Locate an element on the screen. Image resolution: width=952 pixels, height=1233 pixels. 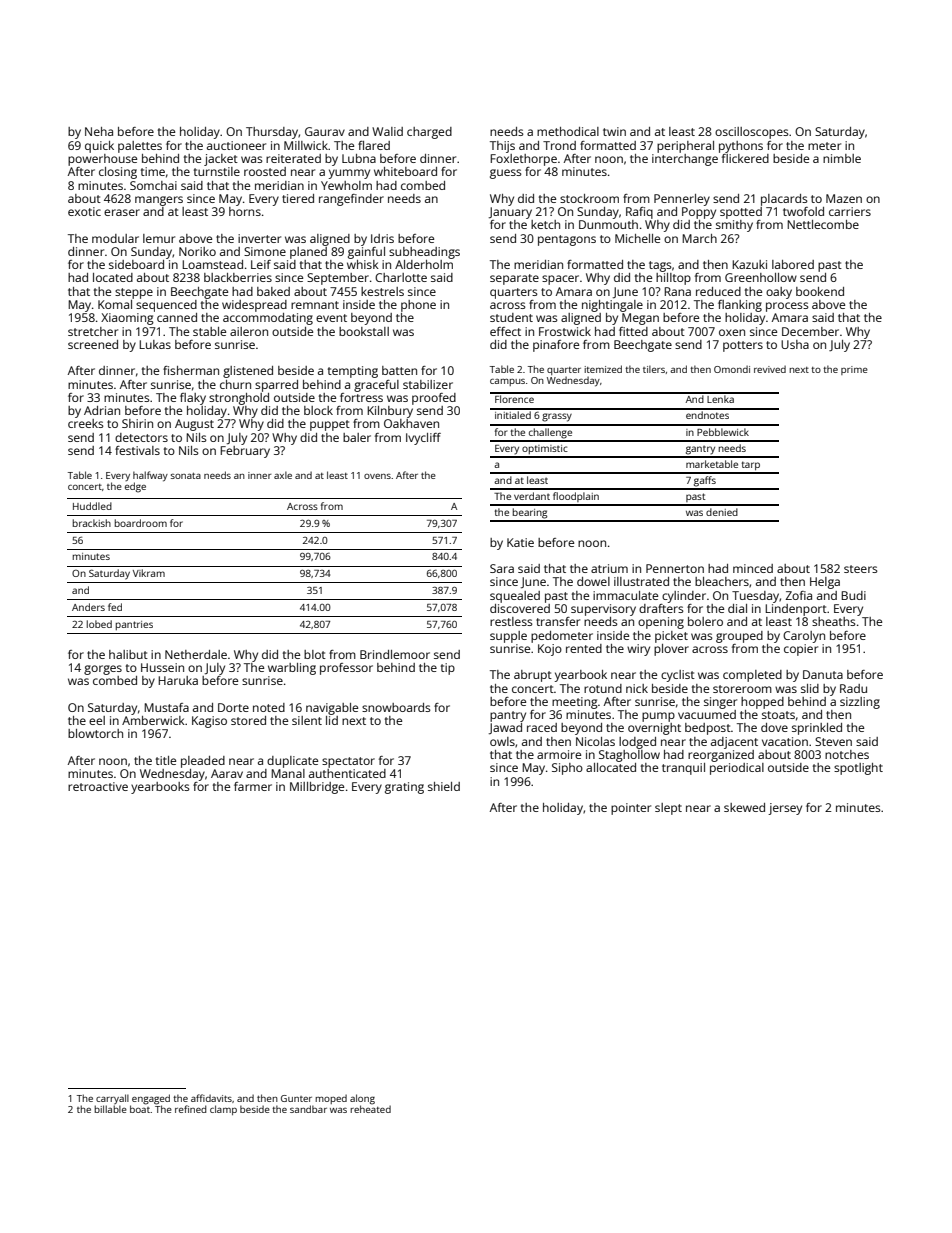
blot is located at coordinates (315, 654).
